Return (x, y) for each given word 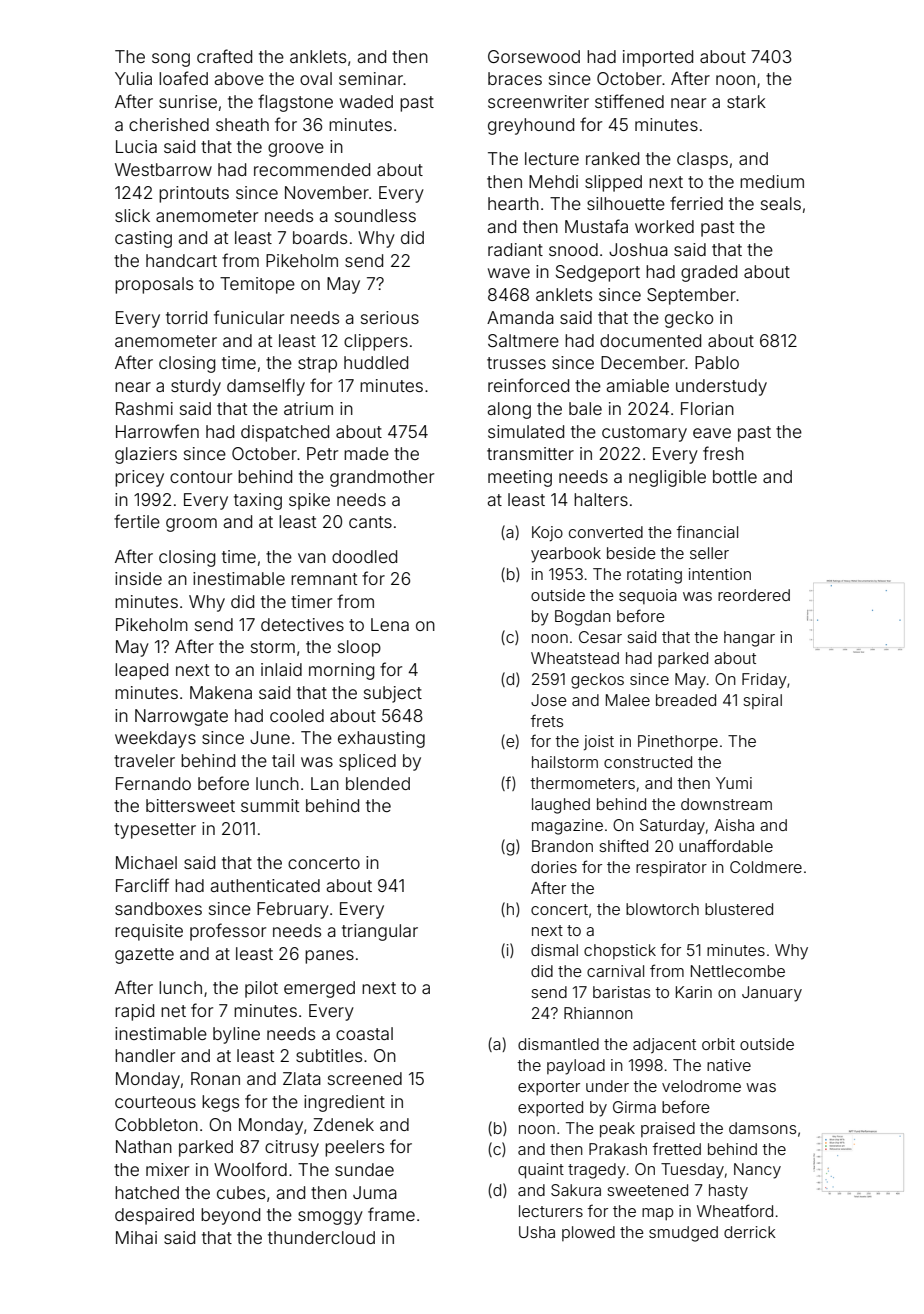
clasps (702, 160)
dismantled (558, 1044)
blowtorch (662, 909)
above (239, 78)
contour (201, 477)
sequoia (648, 596)
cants (370, 522)
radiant (515, 249)
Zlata (302, 1078)
